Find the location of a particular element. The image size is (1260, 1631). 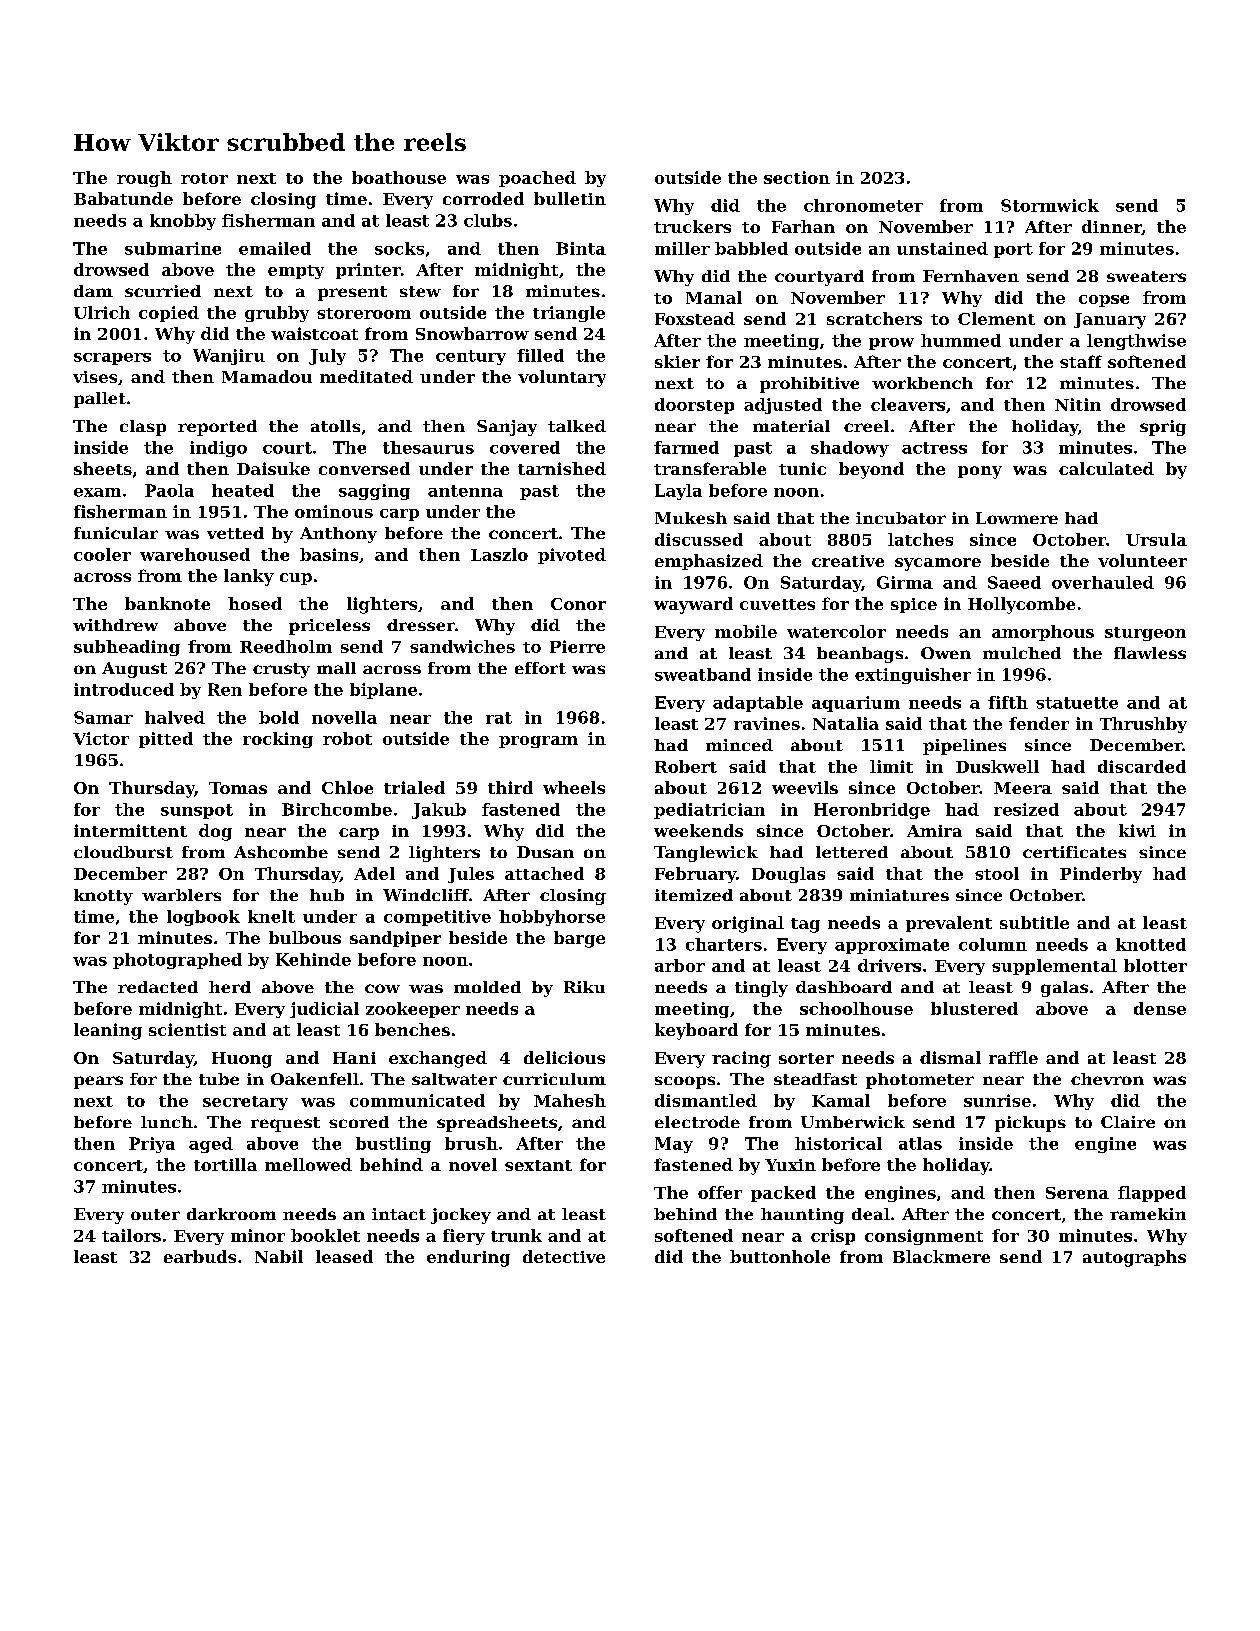

knotty is located at coordinates (103, 897).
